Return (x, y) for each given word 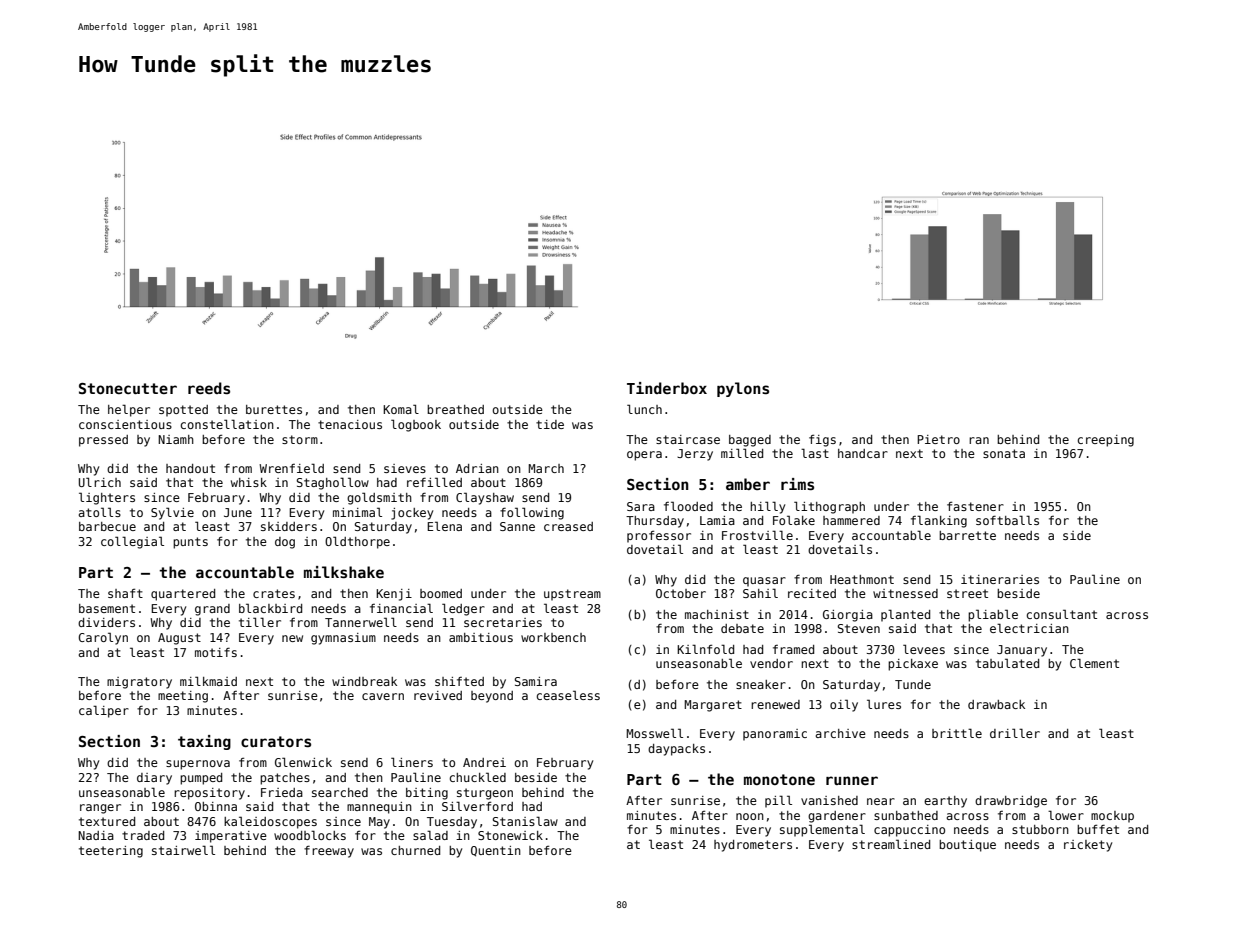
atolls (99, 512)
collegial (132, 542)
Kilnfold (705, 649)
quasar (764, 582)
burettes (274, 409)
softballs (1007, 520)
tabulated (1007, 663)
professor (659, 536)
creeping (1106, 441)
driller (1015, 733)
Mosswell (654, 733)
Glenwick (303, 762)
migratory (139, 683)
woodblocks (310, 835)
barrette (967, 535)
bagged (750, 441)
